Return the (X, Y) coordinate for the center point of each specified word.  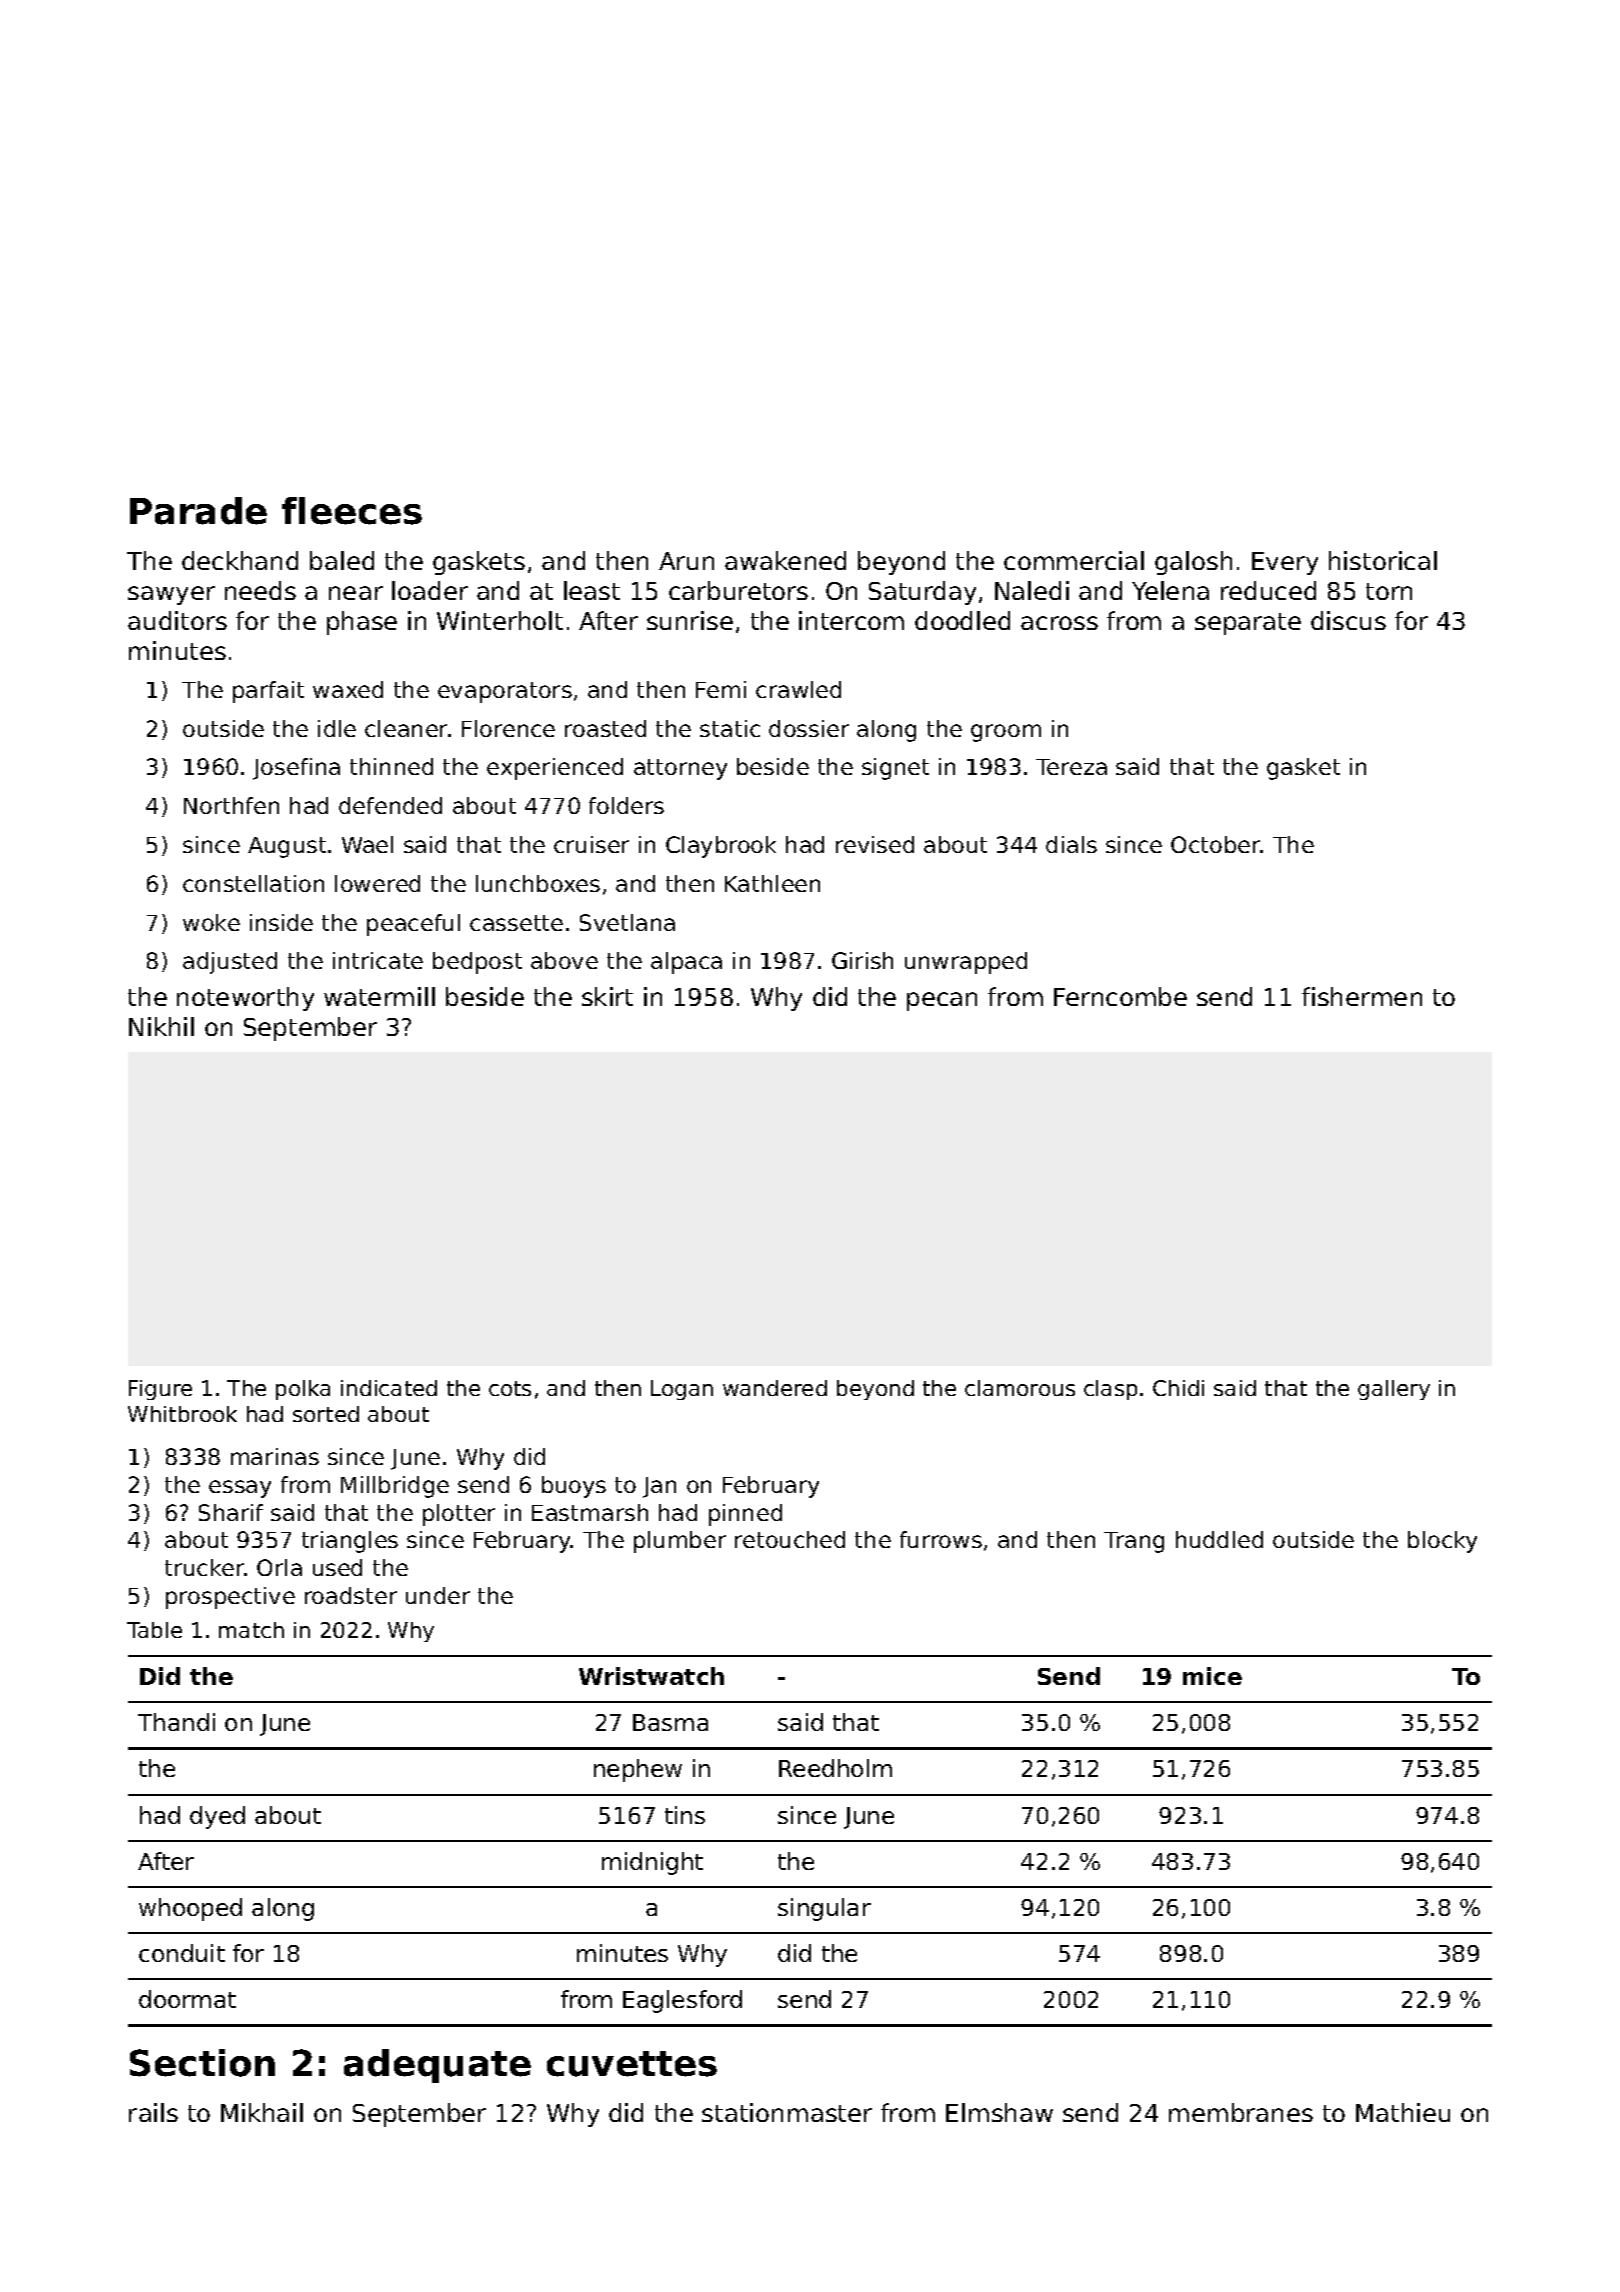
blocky (1442, 1542)
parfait (268, 692)
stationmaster (787, 2112)
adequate (437, 2066)
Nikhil (161, 1026)
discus (1348, 620)
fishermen (1362, 996)
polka (303, 1390)
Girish (862, 960)
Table (154, 1630)
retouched (790, 1539)
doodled (962, 620)
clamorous (1020, 1388)
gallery (1394, 1390)
